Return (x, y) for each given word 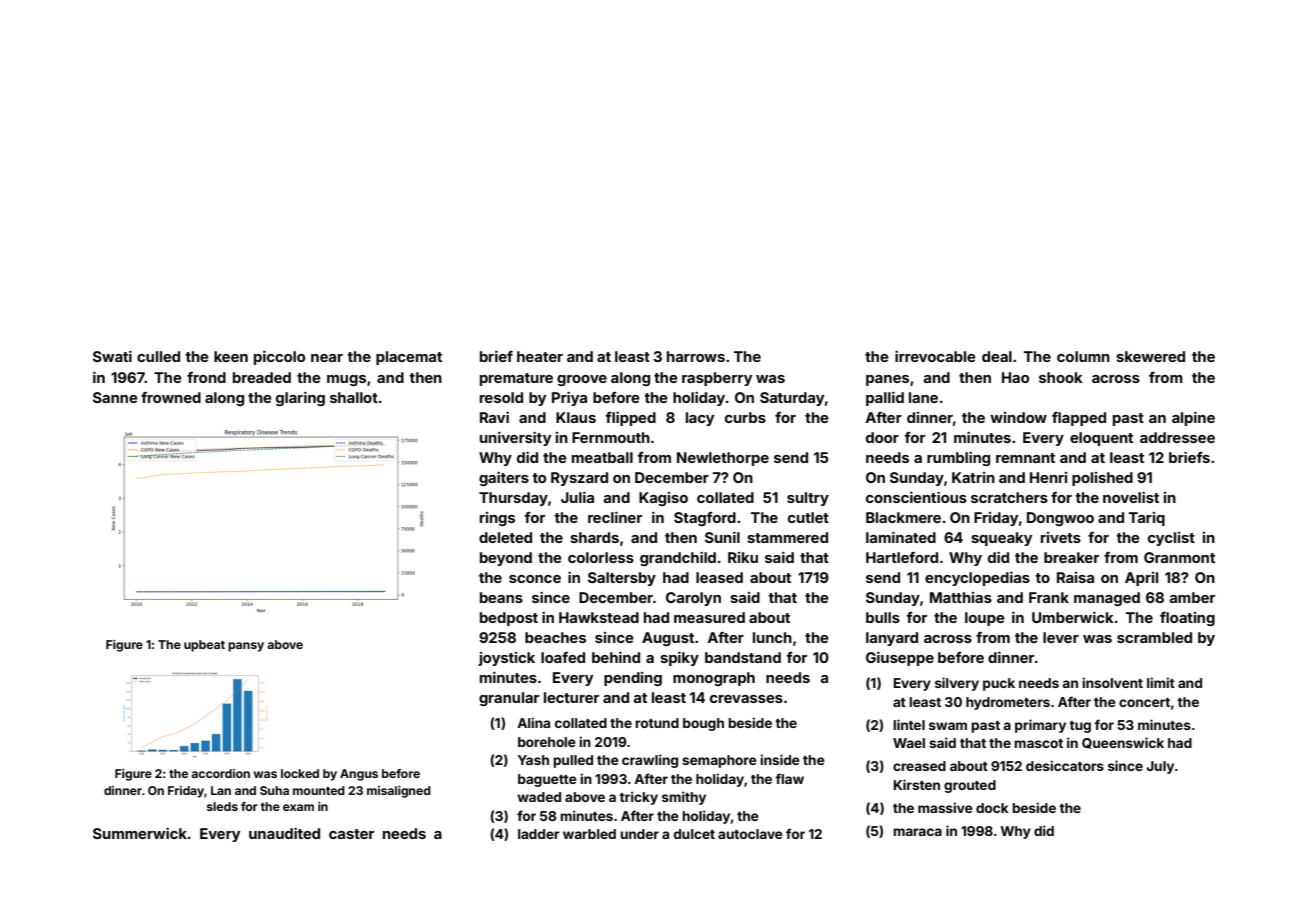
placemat (409, 358)
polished (1102, 479)
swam (948, 726)
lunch (772, 637)
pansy (246, 647)
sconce (535, 579)
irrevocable (935, 356)
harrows (696, 356)
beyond (506, 559)
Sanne (115, 397)
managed (1107, 599)
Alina (533, 722)
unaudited (284, 833)
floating (1187, 619)
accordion (220, 773)
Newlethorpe (723, 459)
